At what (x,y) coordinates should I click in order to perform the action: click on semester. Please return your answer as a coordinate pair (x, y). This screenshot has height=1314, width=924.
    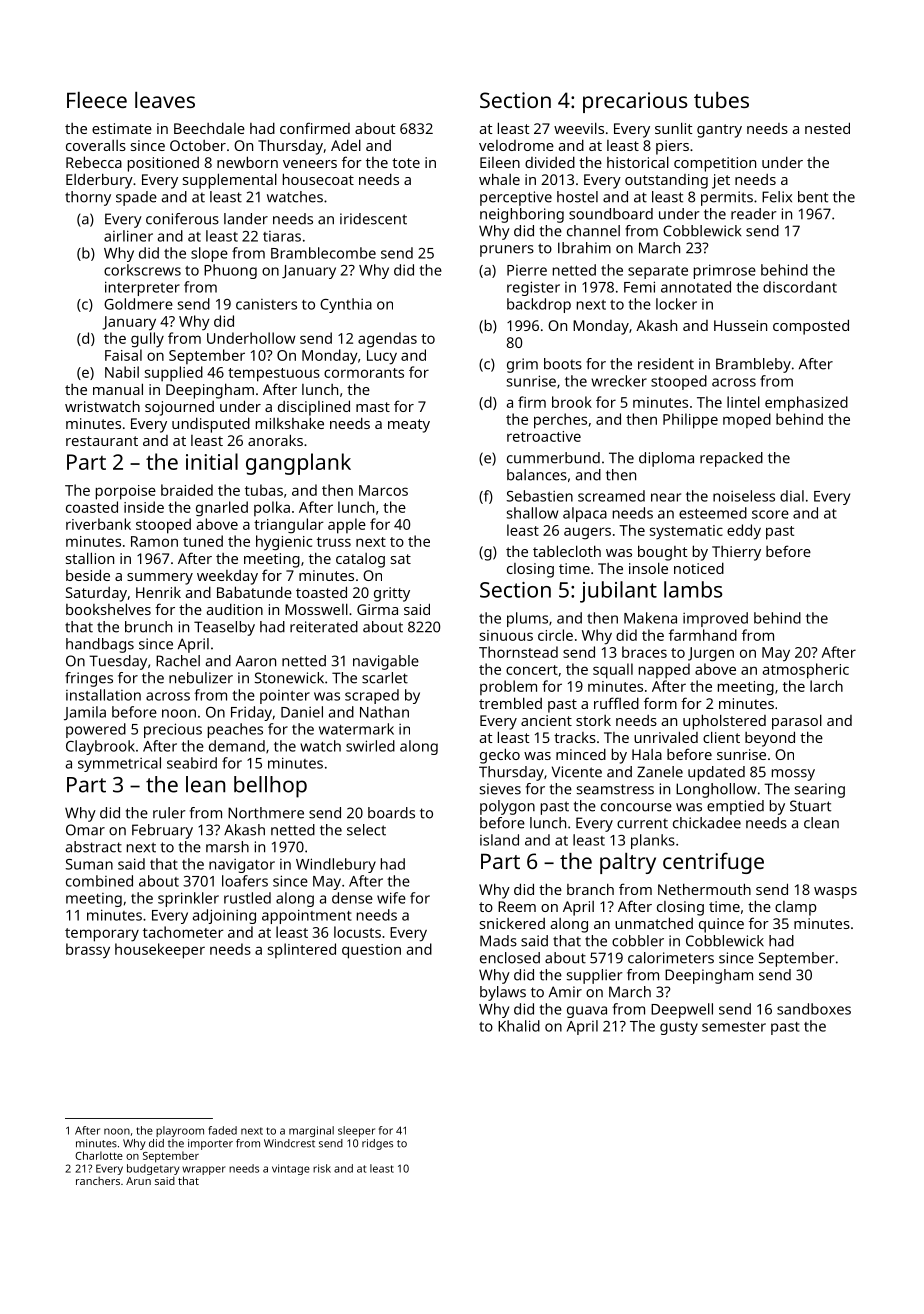
    Looking at the image, I should click on (734, 1027).
